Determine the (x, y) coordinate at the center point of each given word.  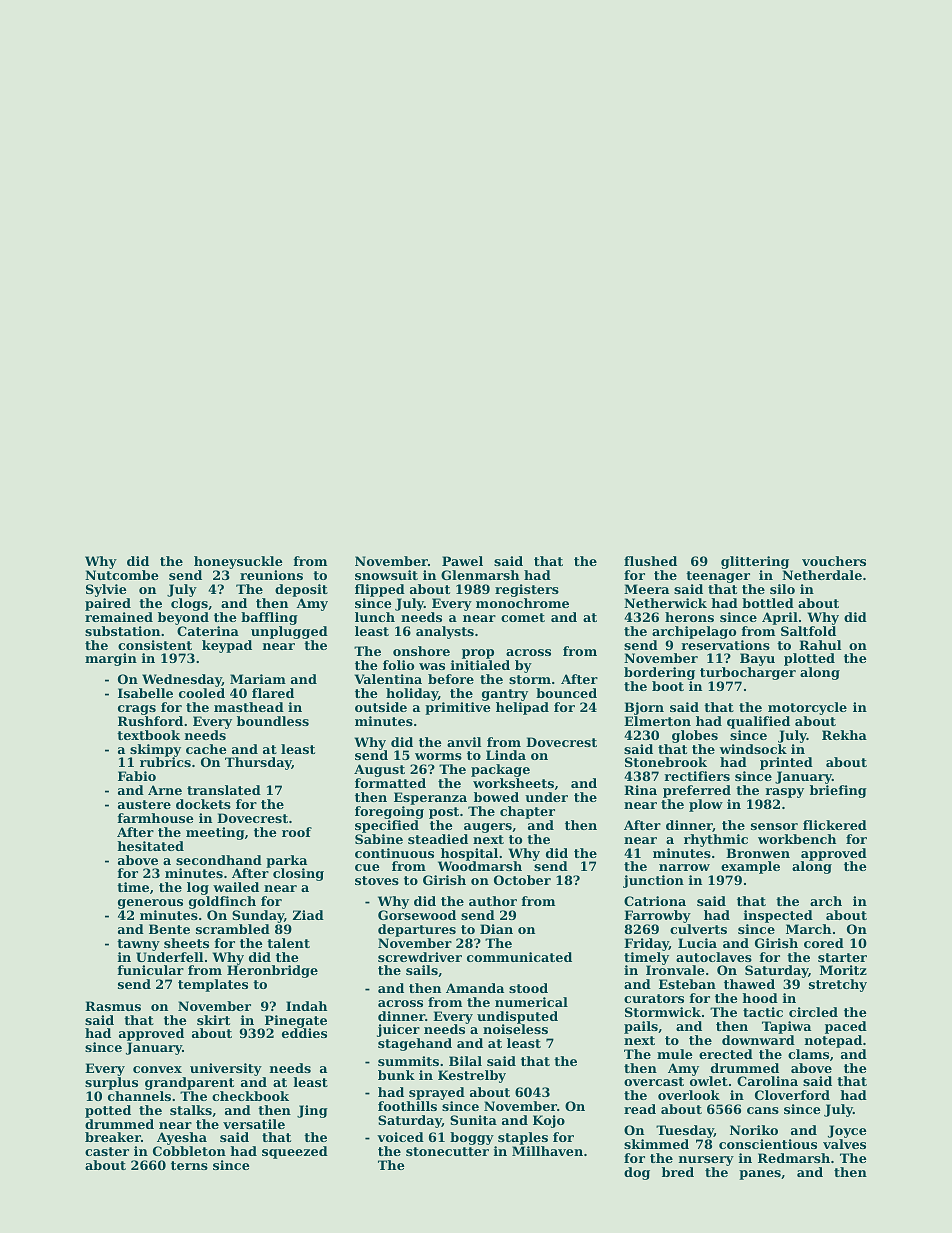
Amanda (475, 988)
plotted (809, 659)
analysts (445, 632)
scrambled (233, 929)
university (226, 1069)
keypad (227, 646)
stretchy (838, 985)
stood (528, 988)
